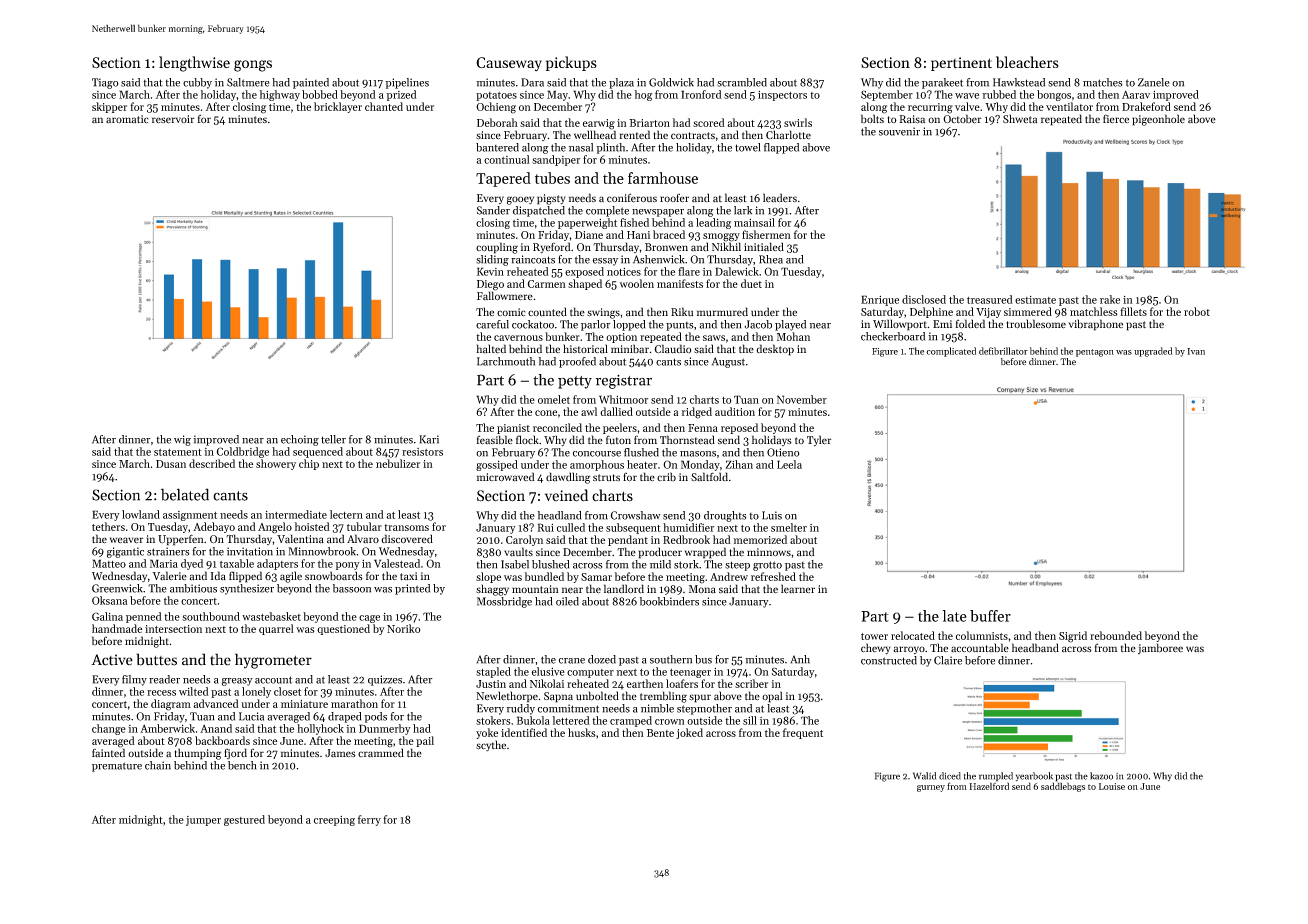  What do you see at coordinates (951, 352) in the screenshot?
I see `complicated` at bounding box center [951, 352].
